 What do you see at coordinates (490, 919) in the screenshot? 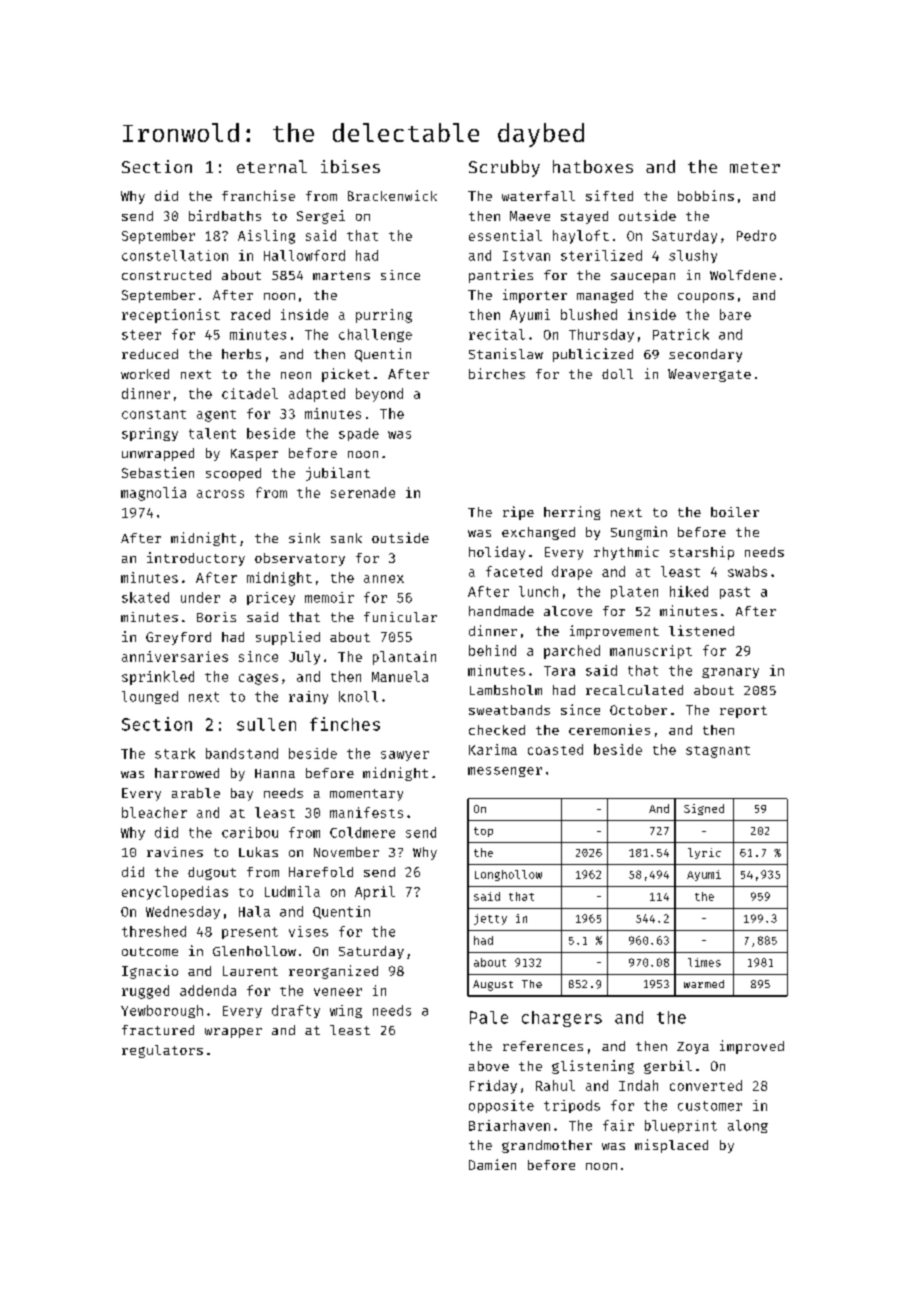
I see `jetty` at bounding box center [490, 919].
